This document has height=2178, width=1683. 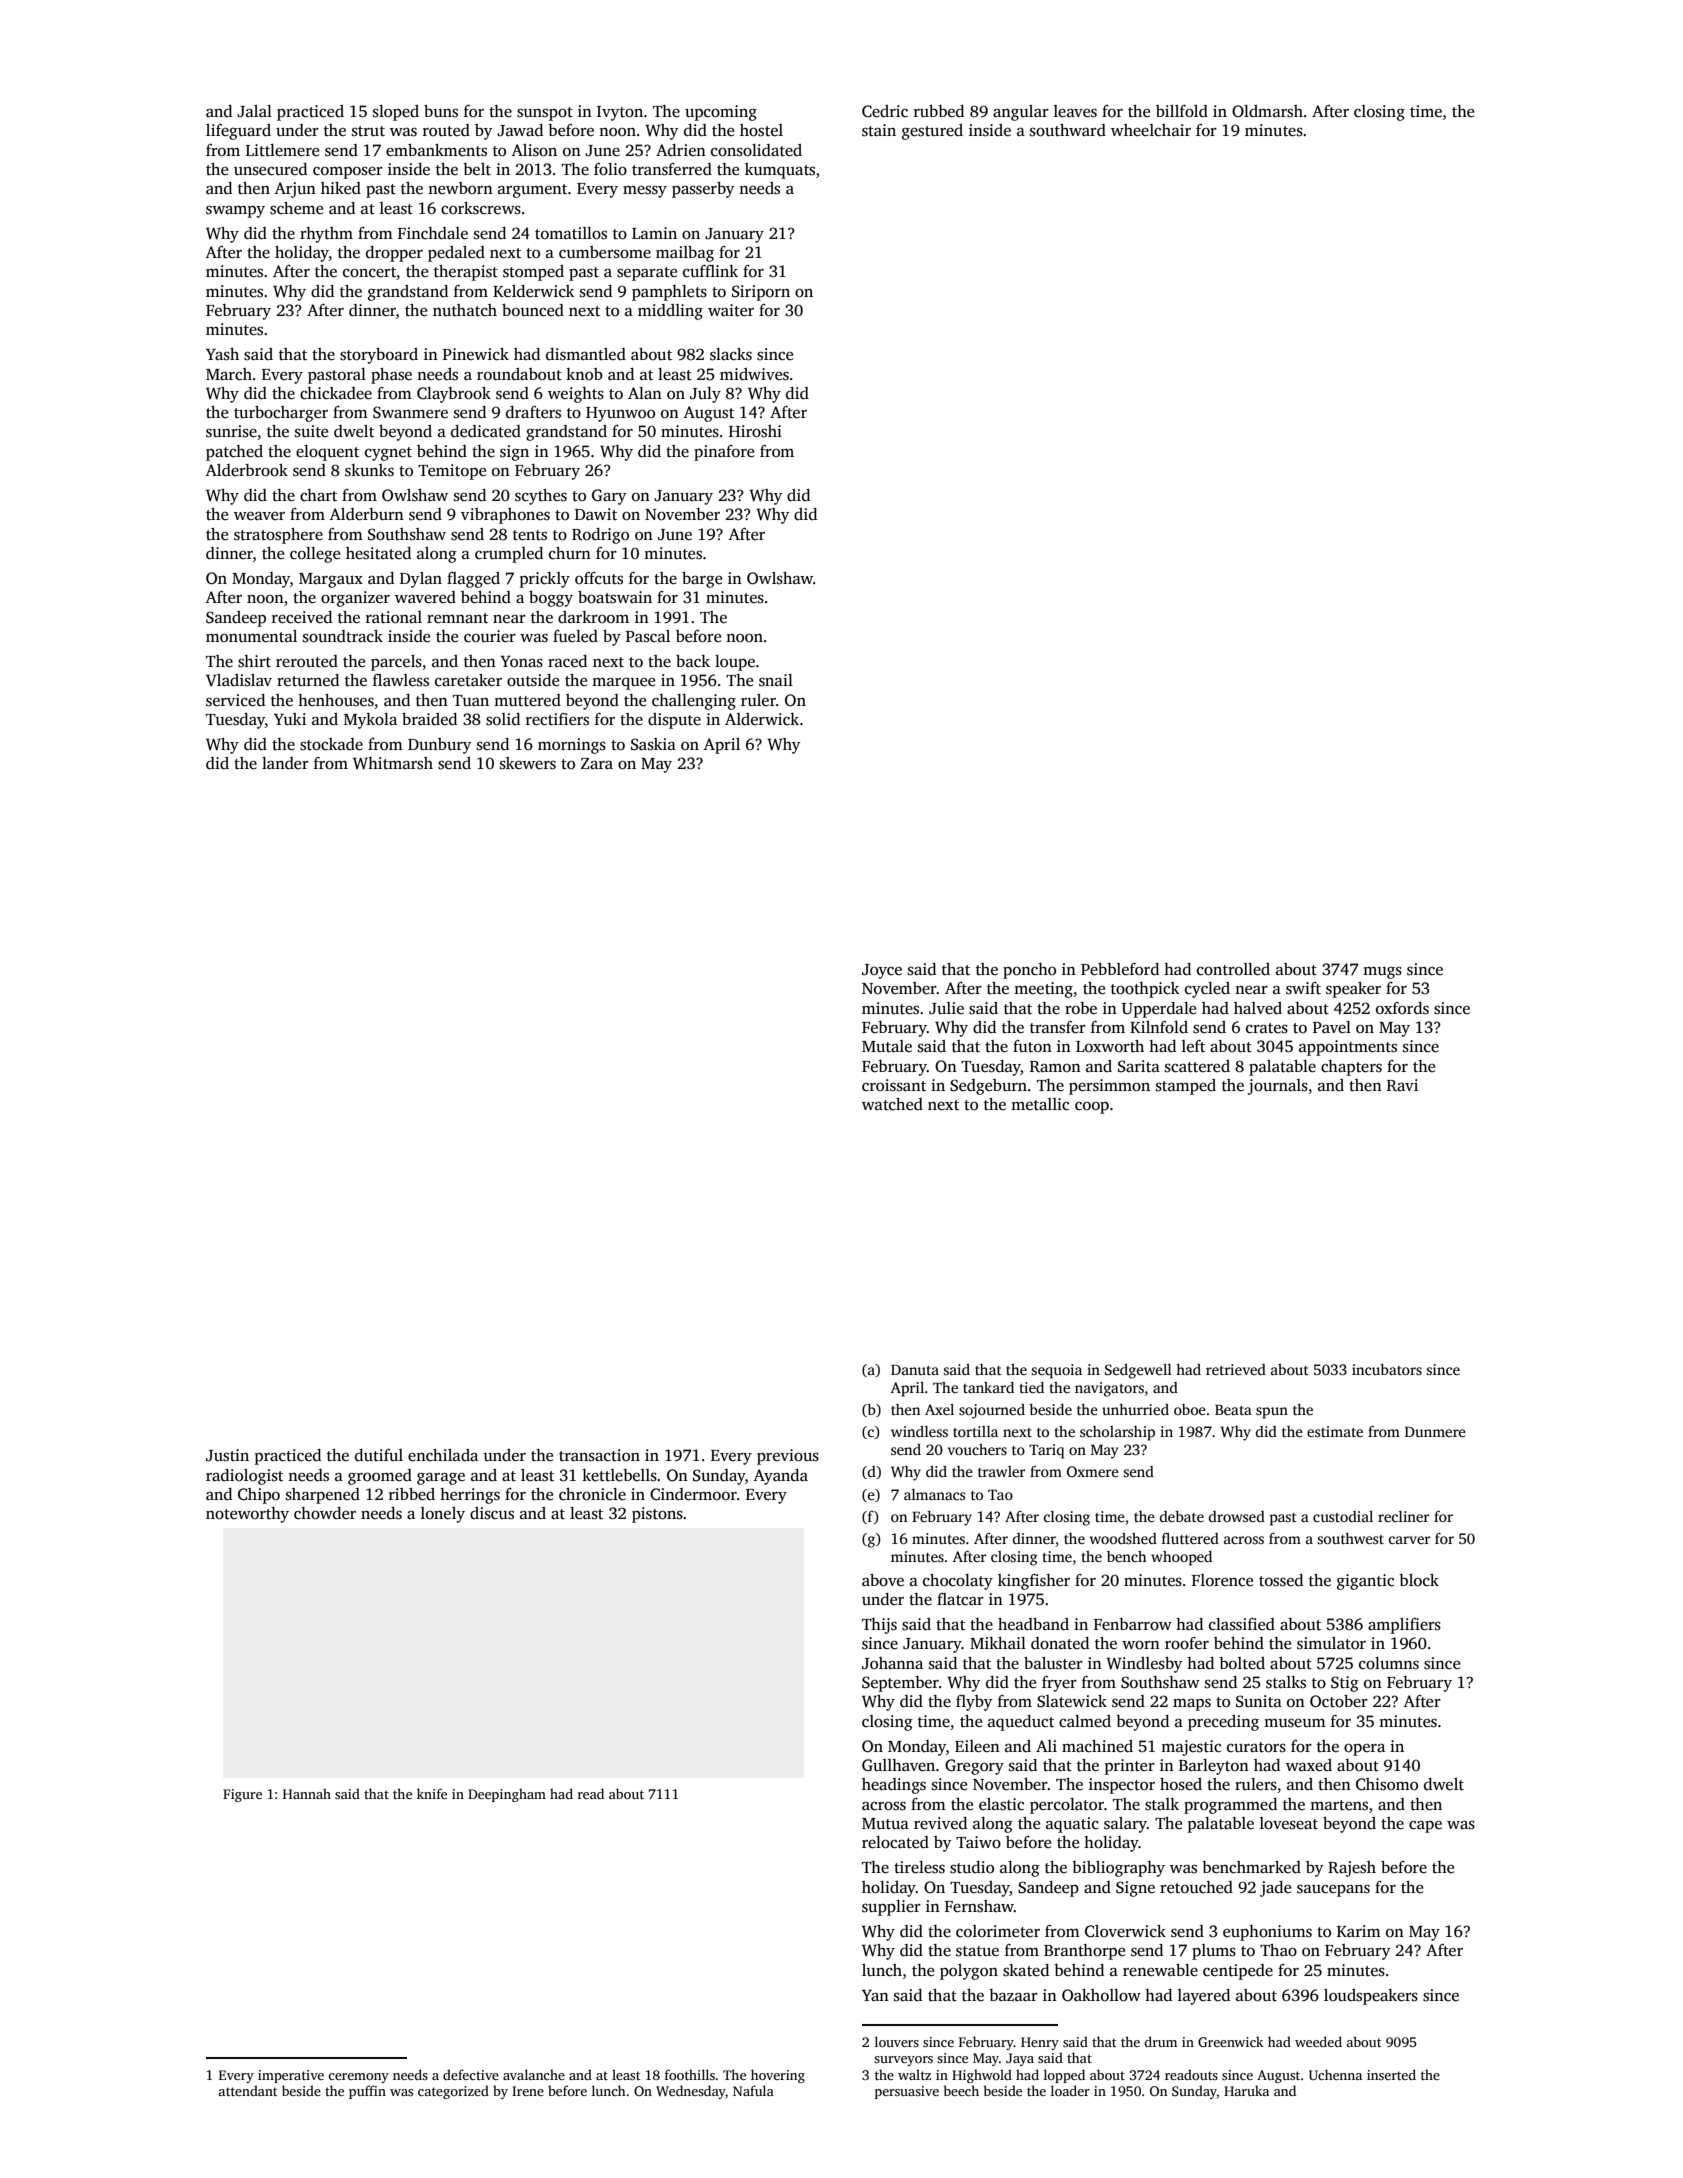 What do you see at coordinates (1382, 973) in the document?
I see `mugs` at bounding box center [1382, 973].
